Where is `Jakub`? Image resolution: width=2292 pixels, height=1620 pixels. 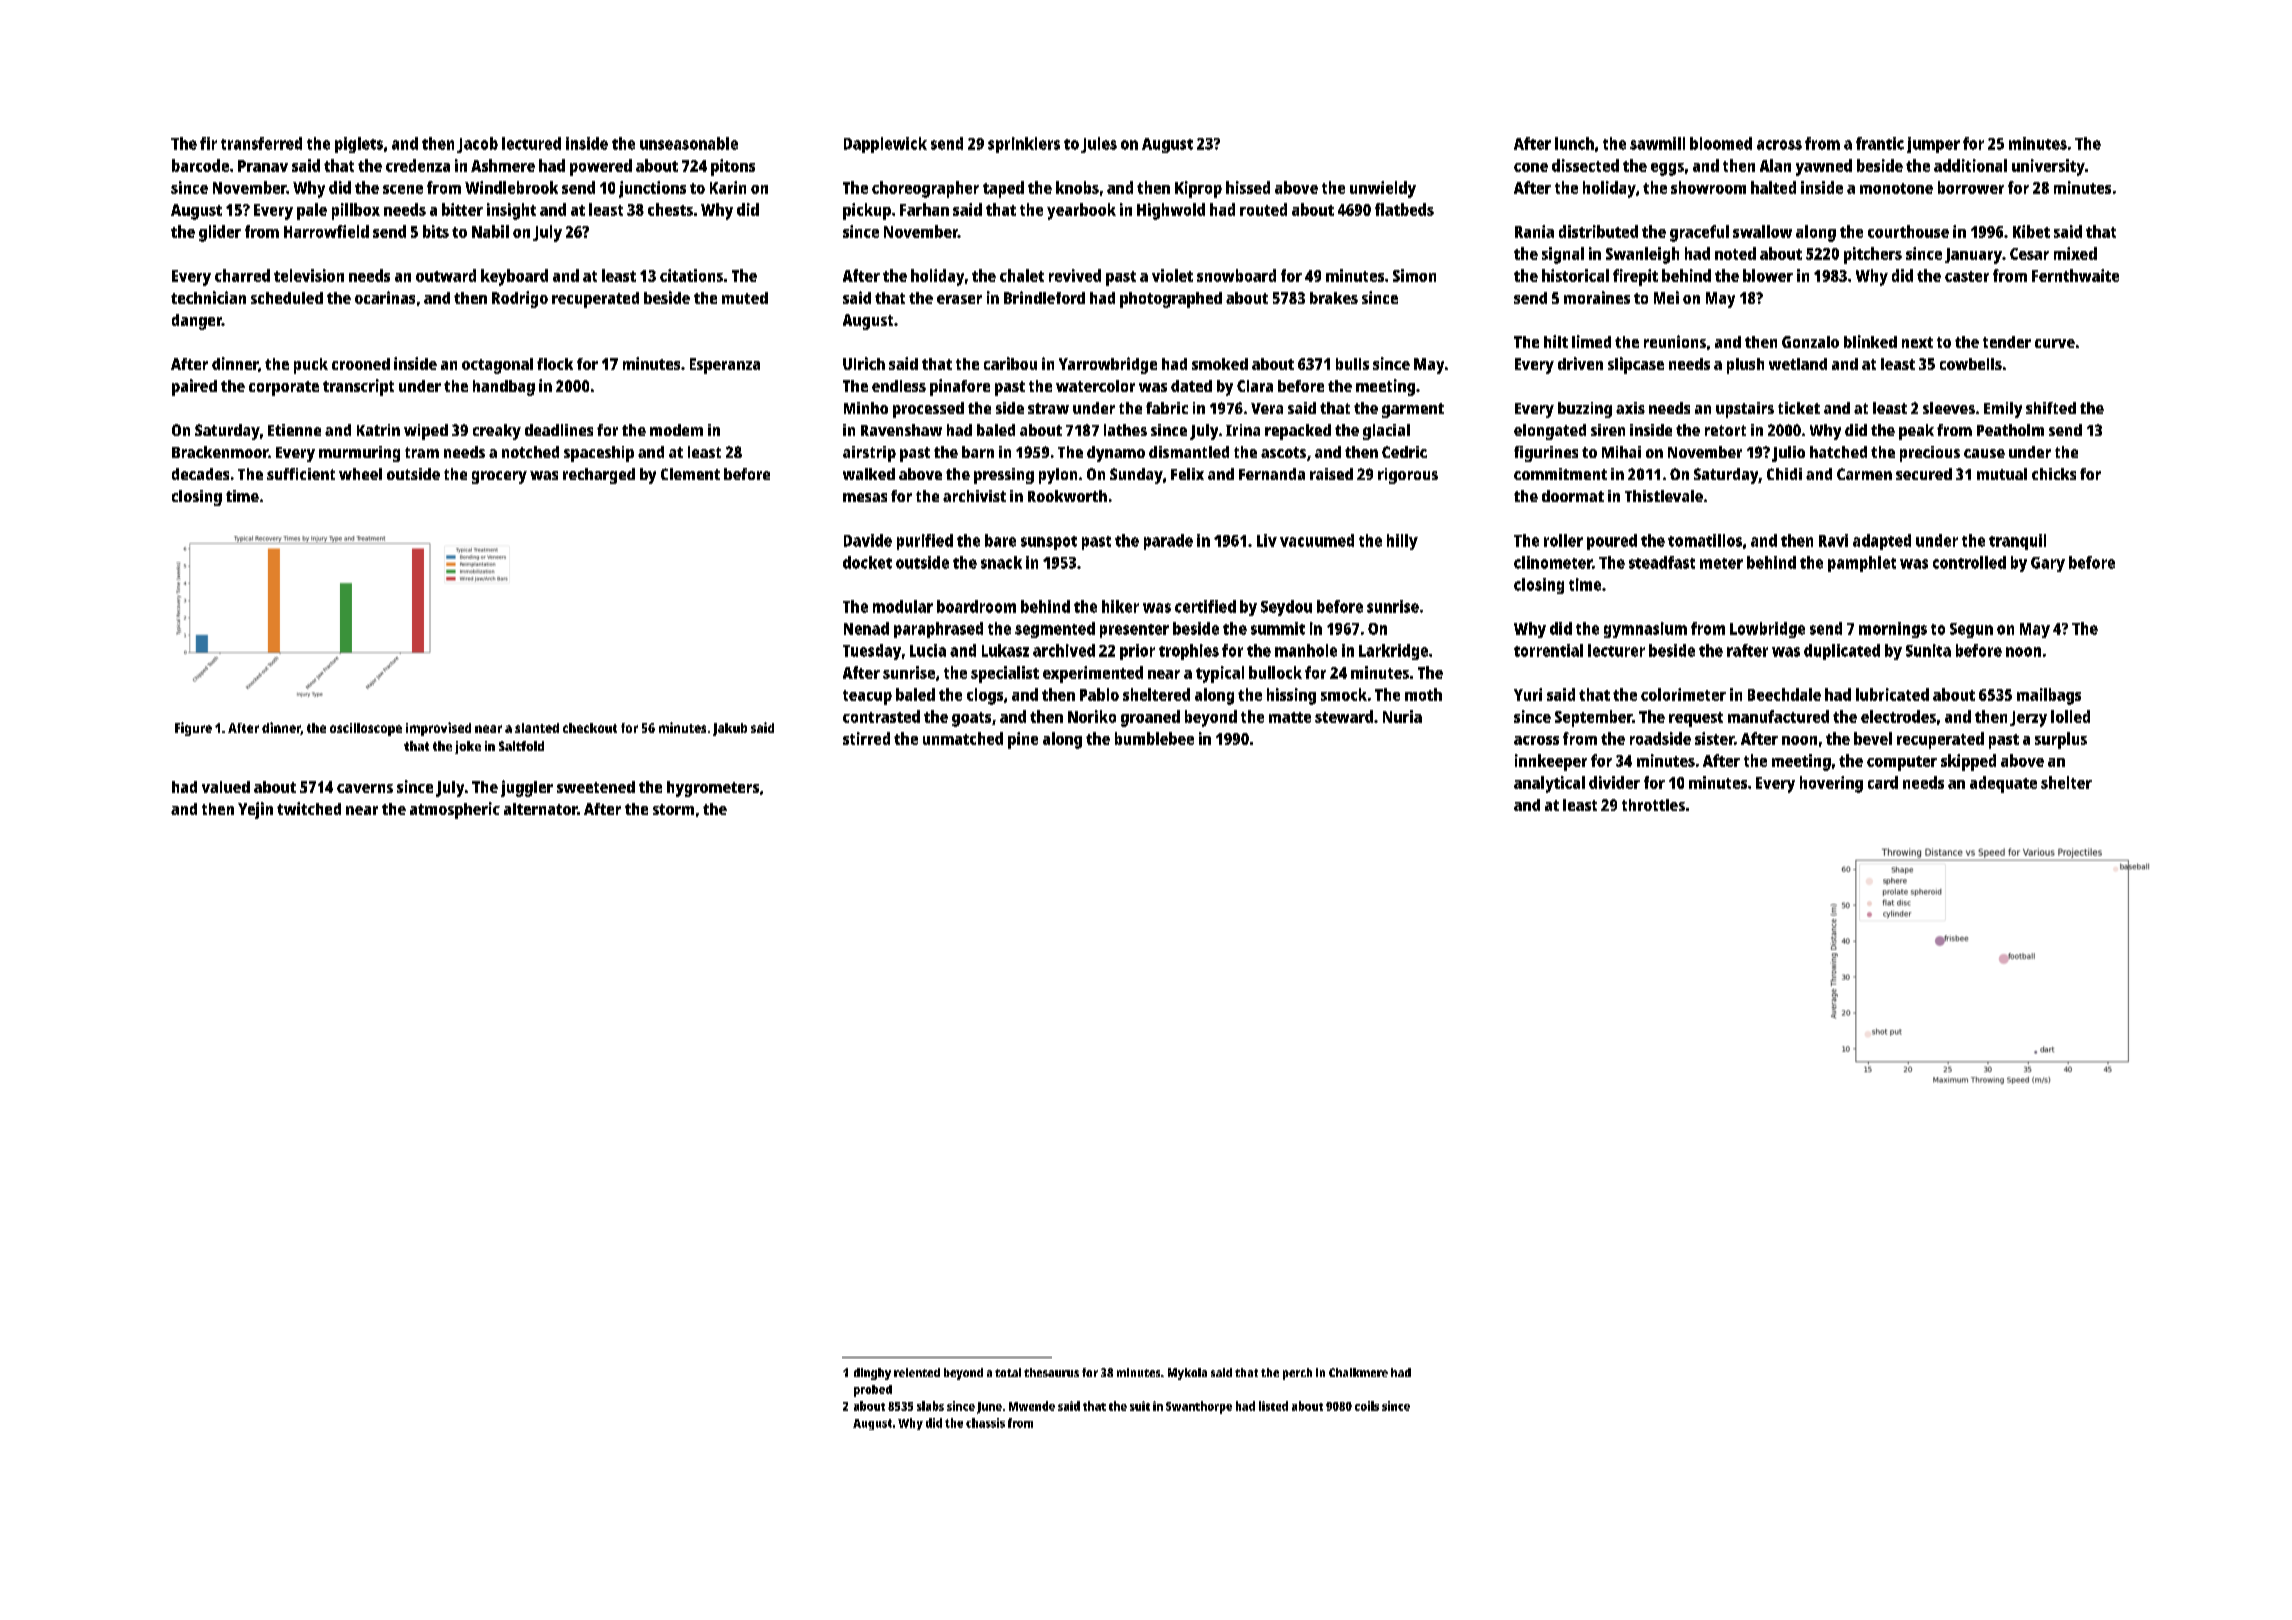 Jakub is located at coordinates (730, 729).
